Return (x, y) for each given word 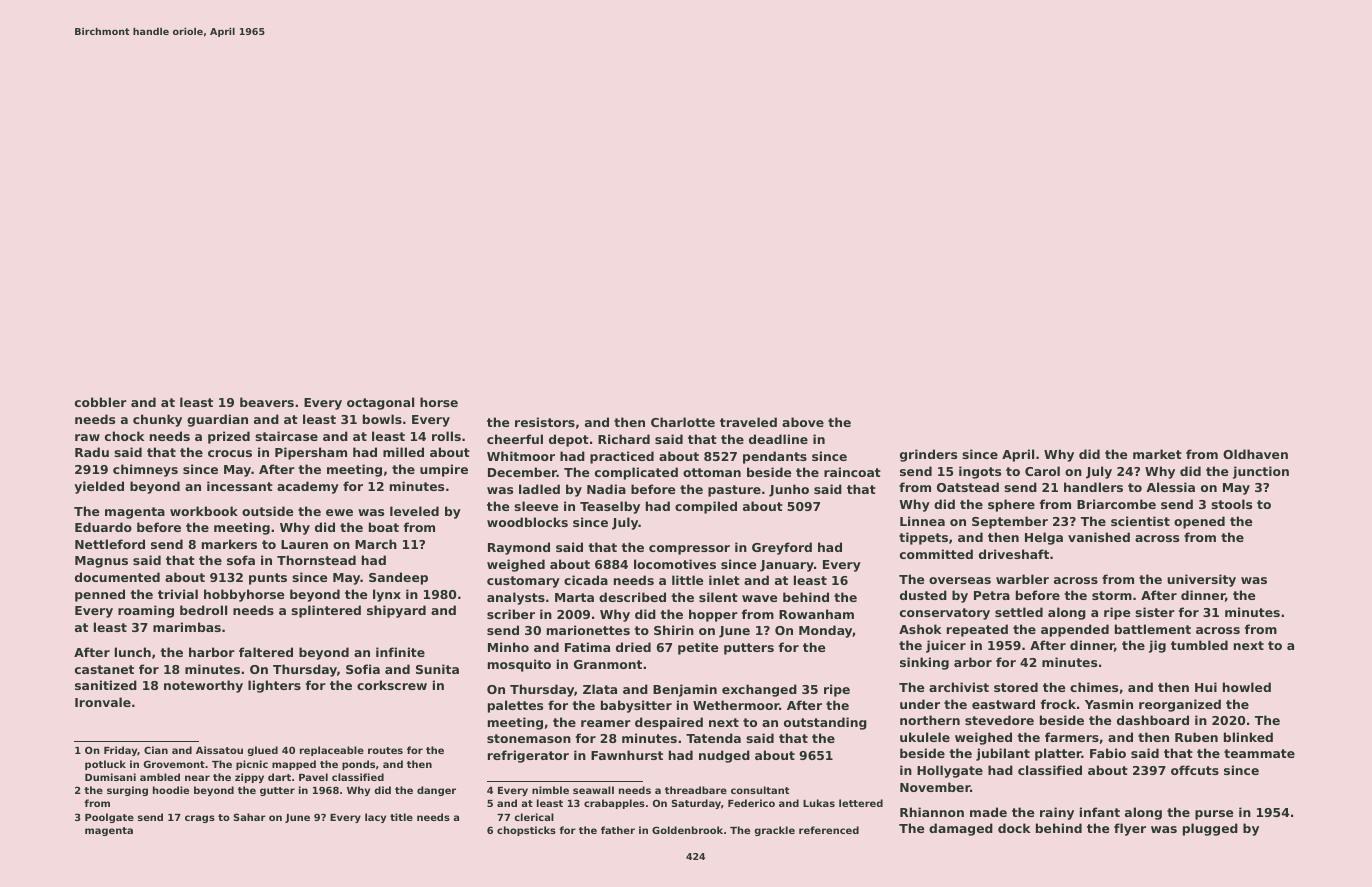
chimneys (145, 470)
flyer (1130, 829)
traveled (748, 422)
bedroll (203, 610)
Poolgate (109, 818)
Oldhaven (1255, 454)
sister (1155, 612)
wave (759, 598)
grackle (774, 831)
